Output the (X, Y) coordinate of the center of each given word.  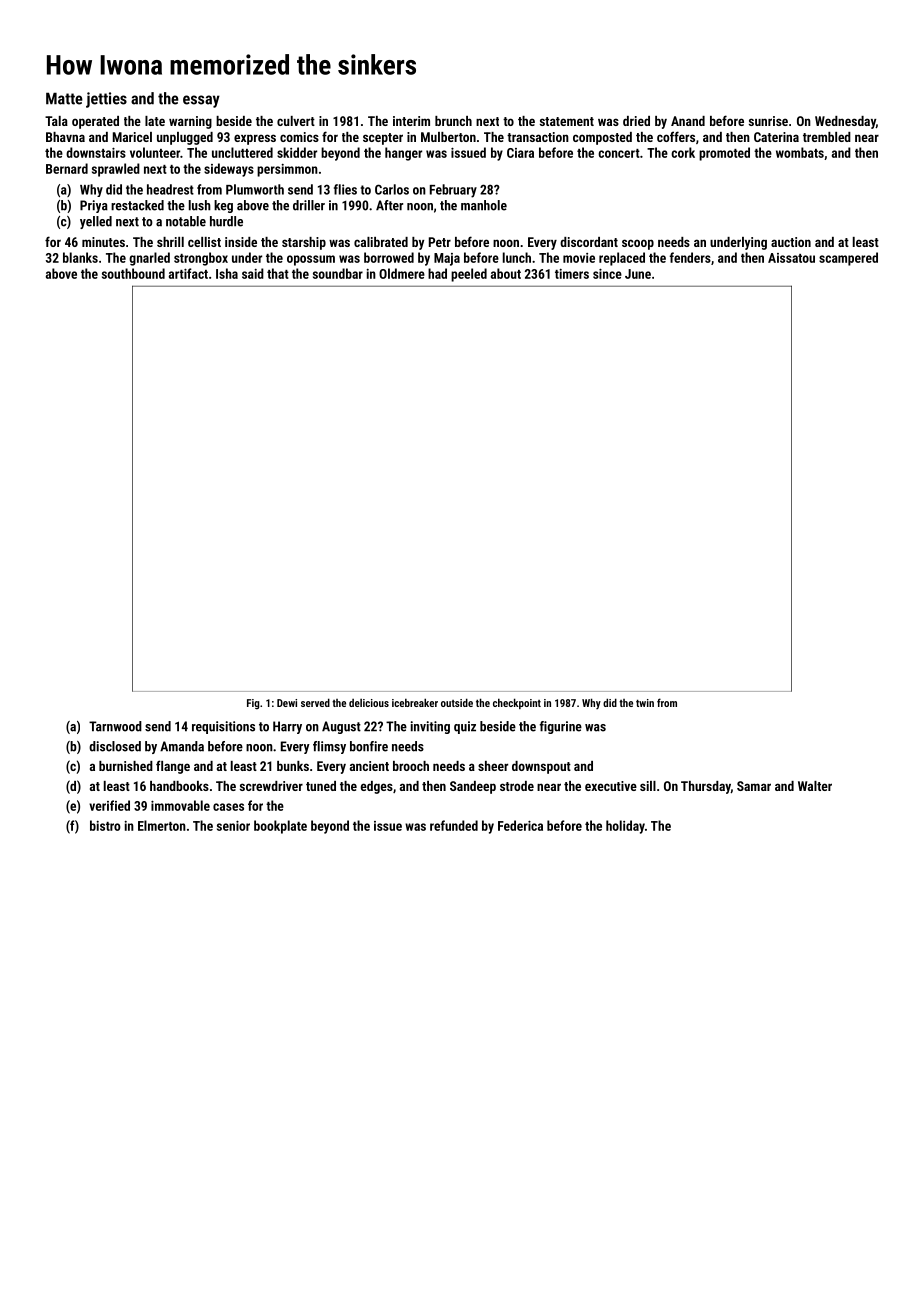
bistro (105, 825)
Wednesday (845, 122)
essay (201, 101)
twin (645, 703)
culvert (296, 121)
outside (457, 702)
